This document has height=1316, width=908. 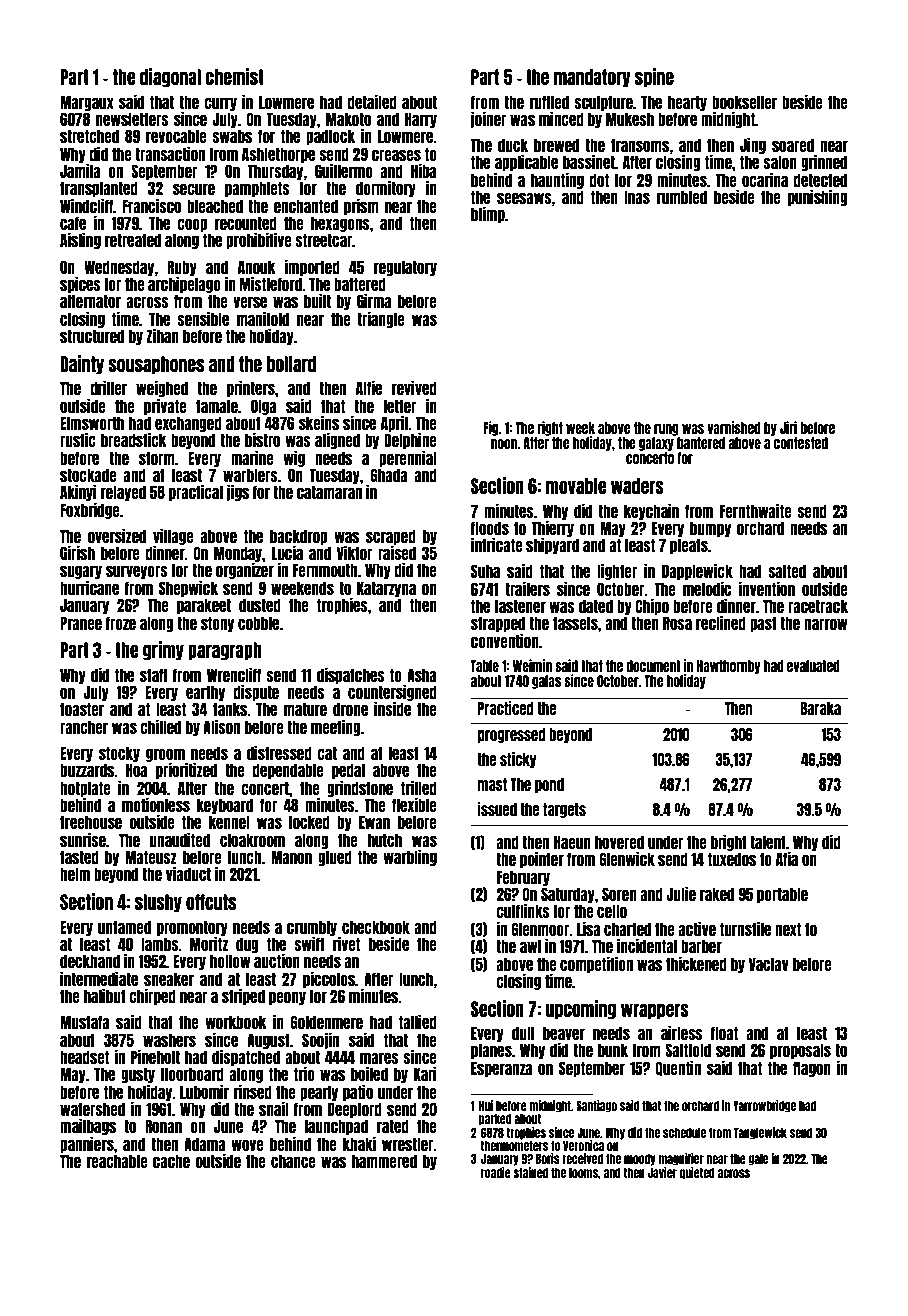 What do you see at coordinates (82, 709) in the document?
I see `toaster` at bounding box center [82, 709].
